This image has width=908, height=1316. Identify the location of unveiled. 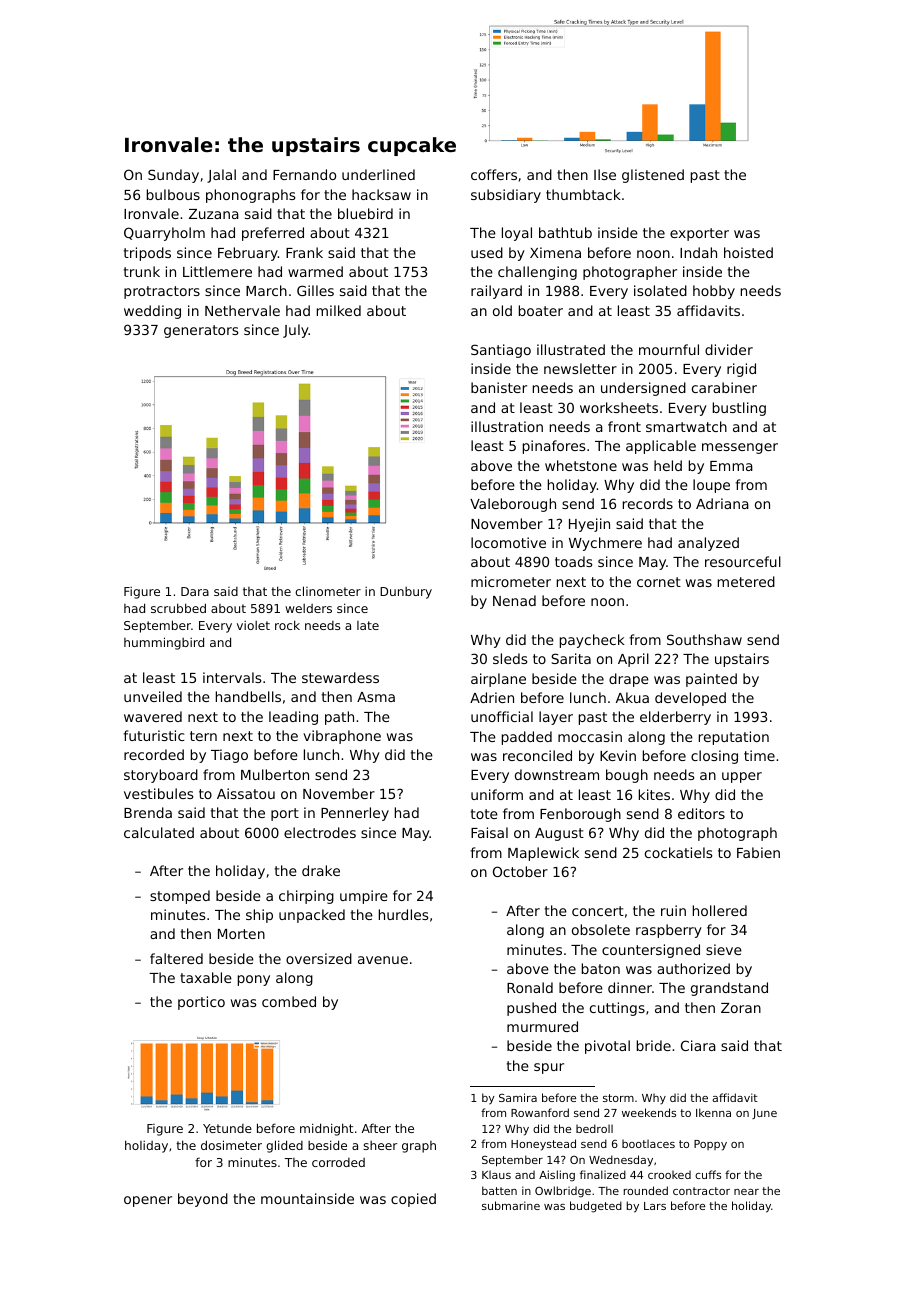
(153, 696).
